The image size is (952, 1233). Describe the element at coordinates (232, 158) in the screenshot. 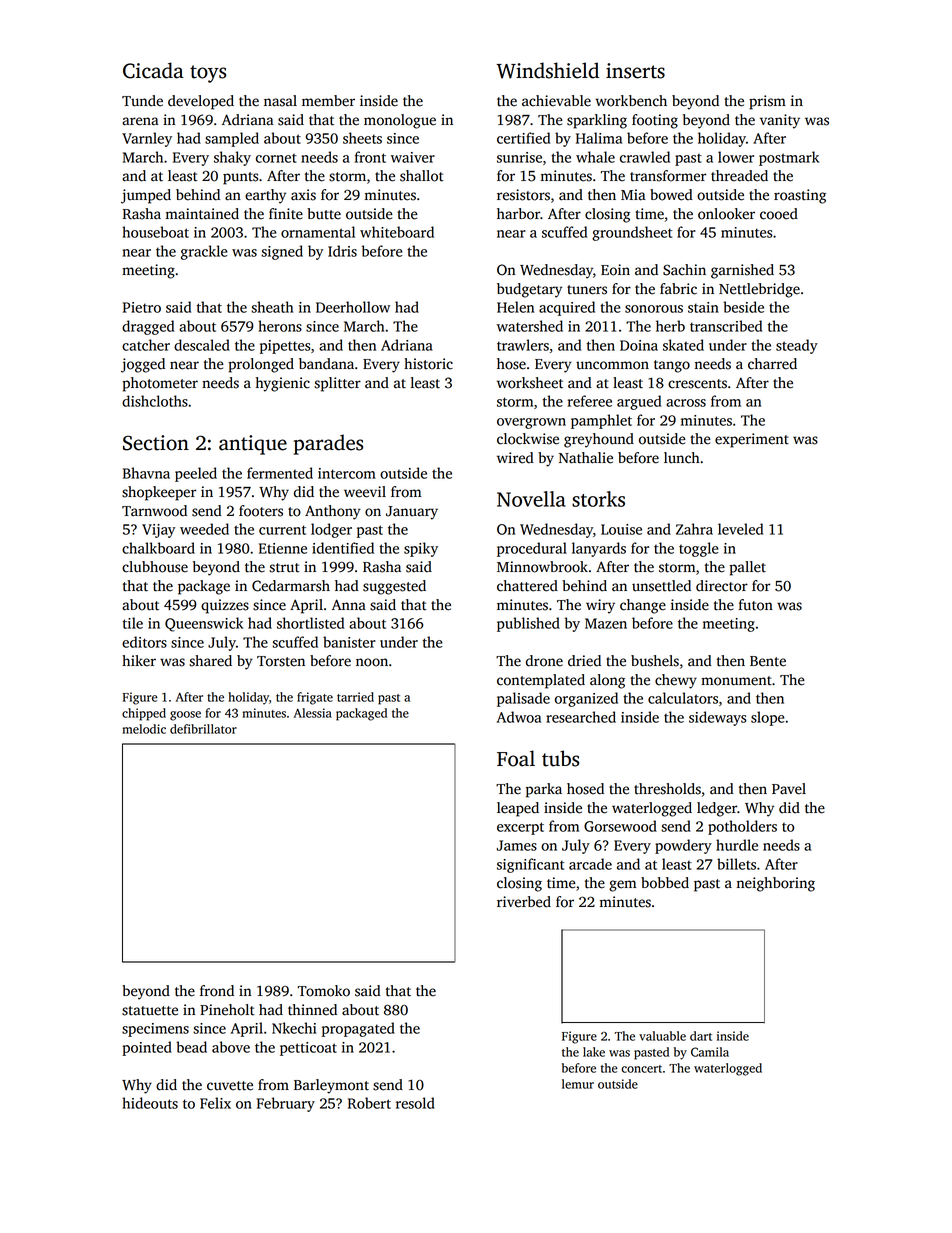

I see `shaky` at that location.
